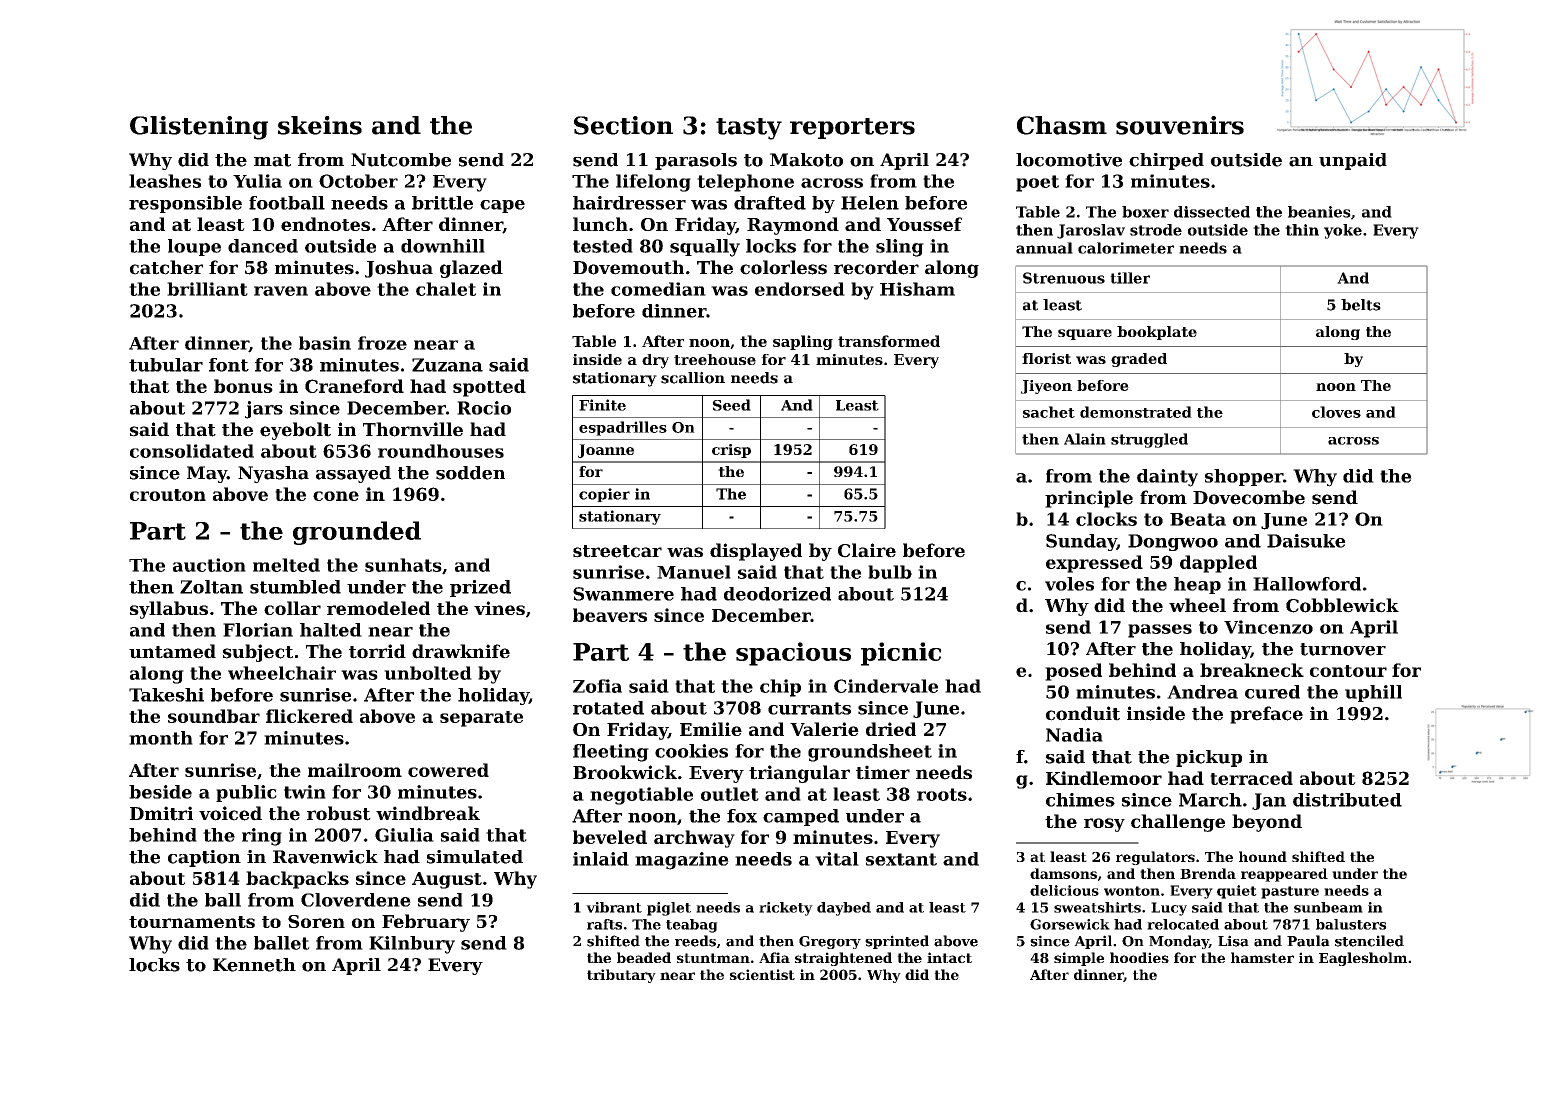 This document has width=1556, height=1100. Describe the element at coordinates (1069, 584) in the document. I see `voles` at that location.
